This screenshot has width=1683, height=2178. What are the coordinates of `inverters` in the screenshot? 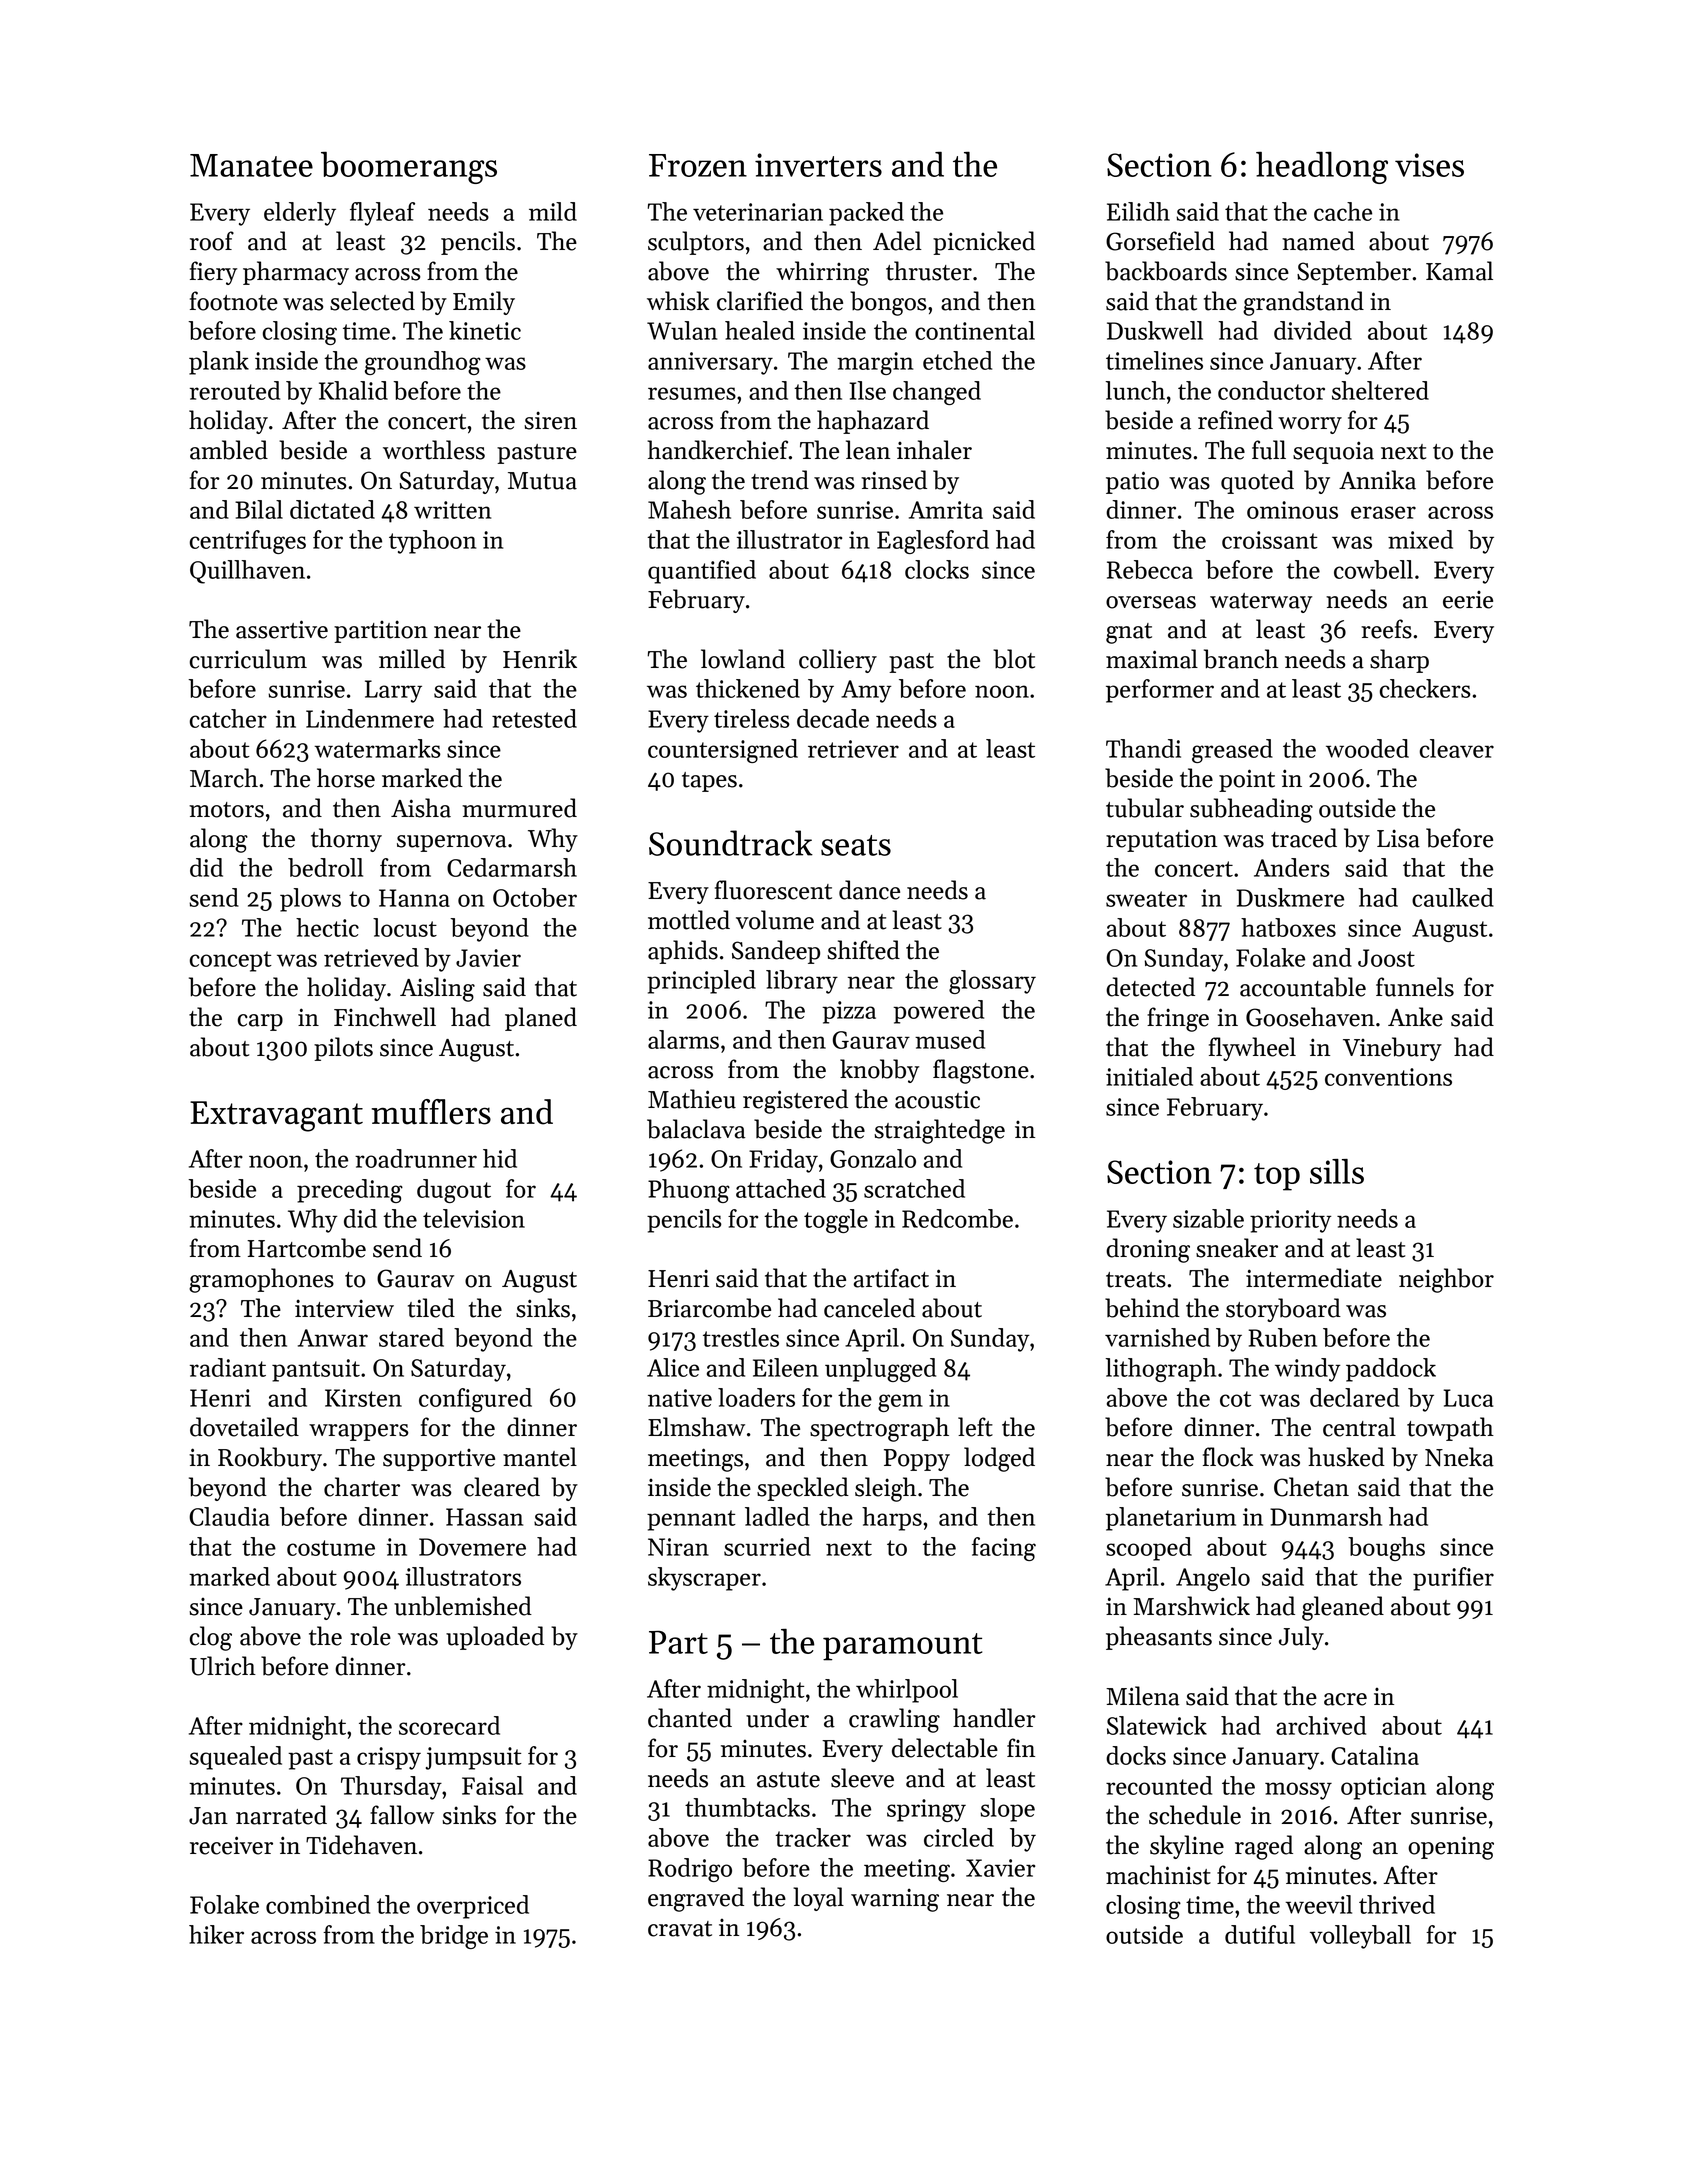 It's located at (818, 165).
